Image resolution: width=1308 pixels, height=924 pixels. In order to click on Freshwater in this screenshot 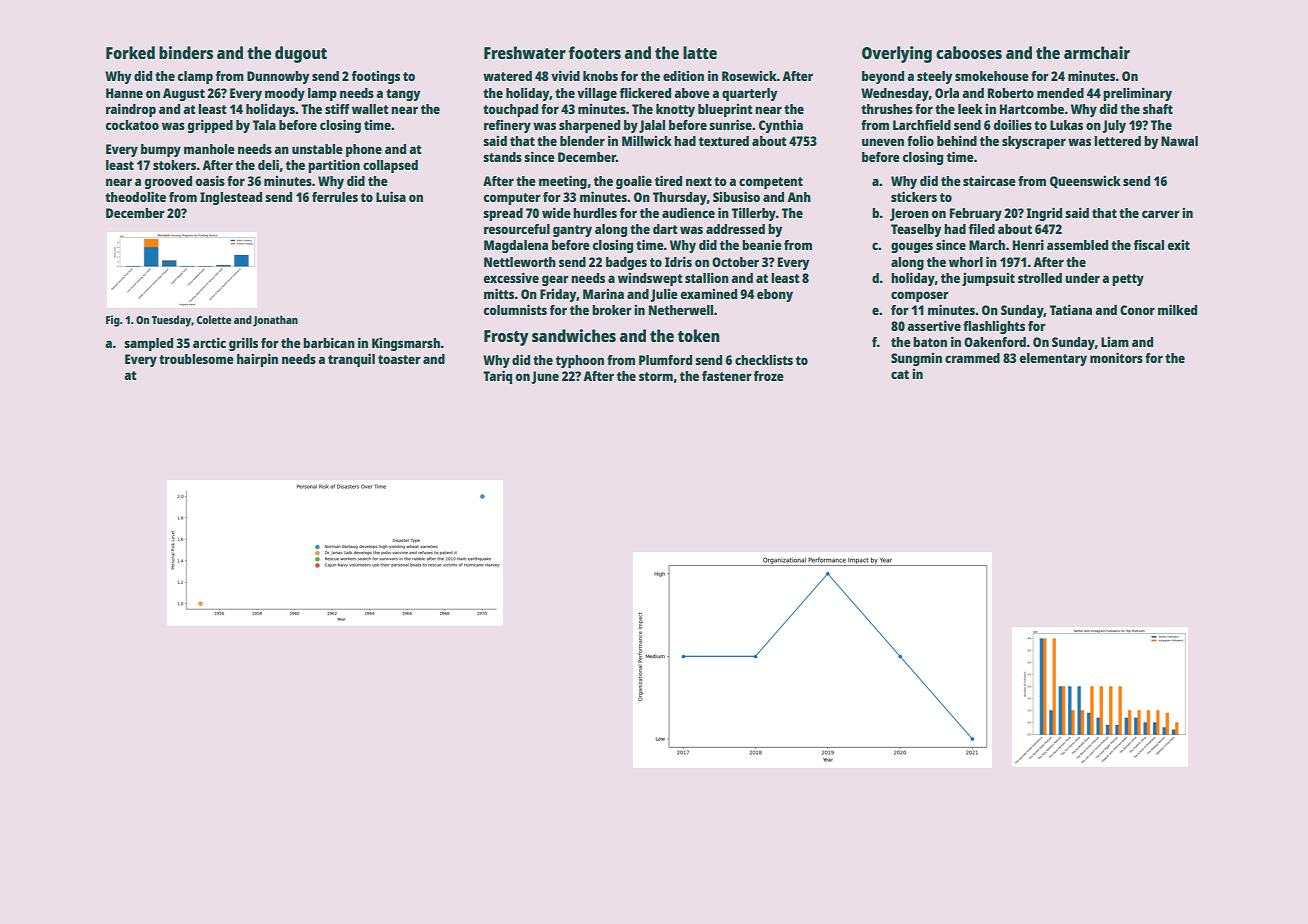, I will do `click(525, 52)`.
